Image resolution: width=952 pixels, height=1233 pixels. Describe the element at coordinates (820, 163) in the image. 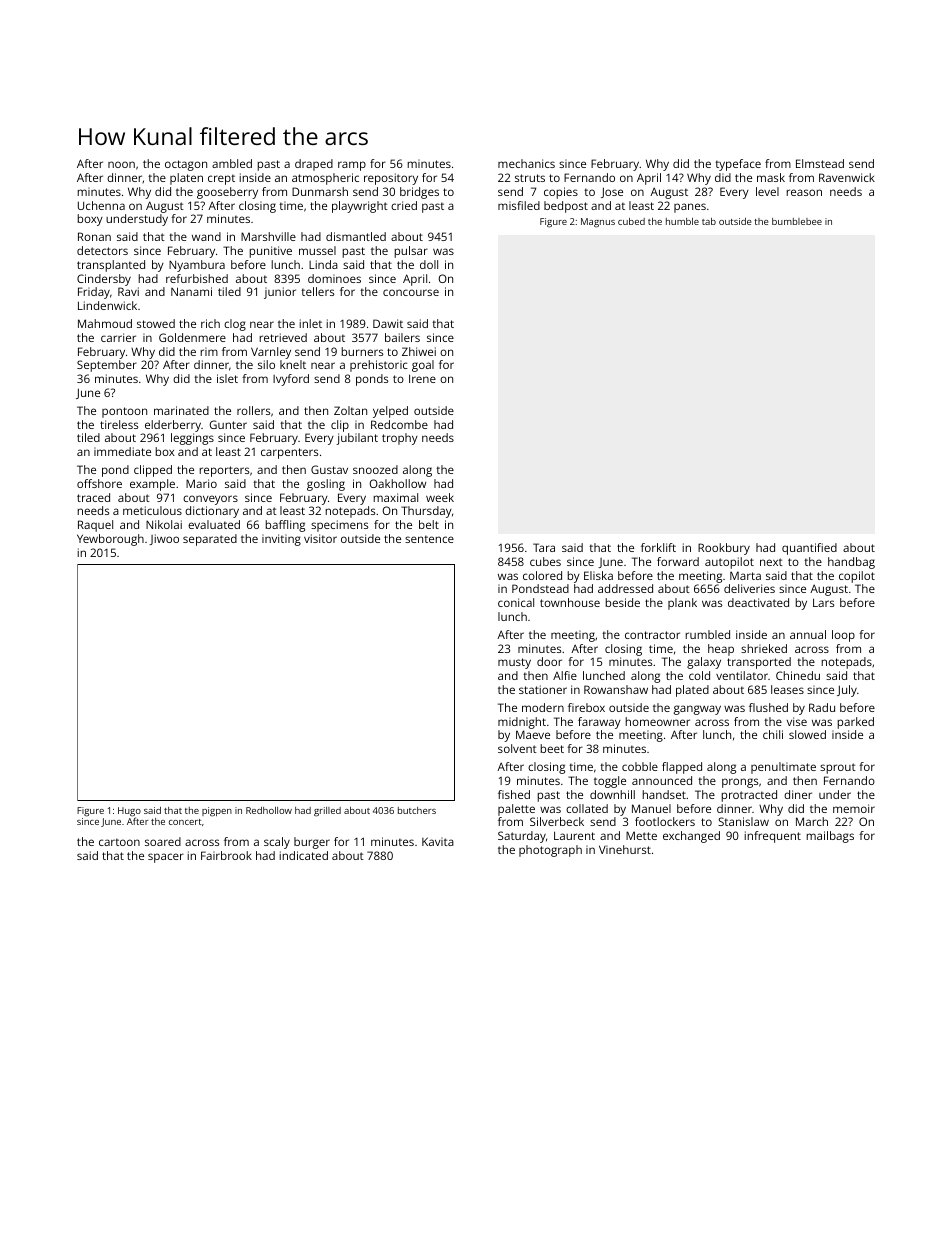

I see `Elmstead` at that location.
